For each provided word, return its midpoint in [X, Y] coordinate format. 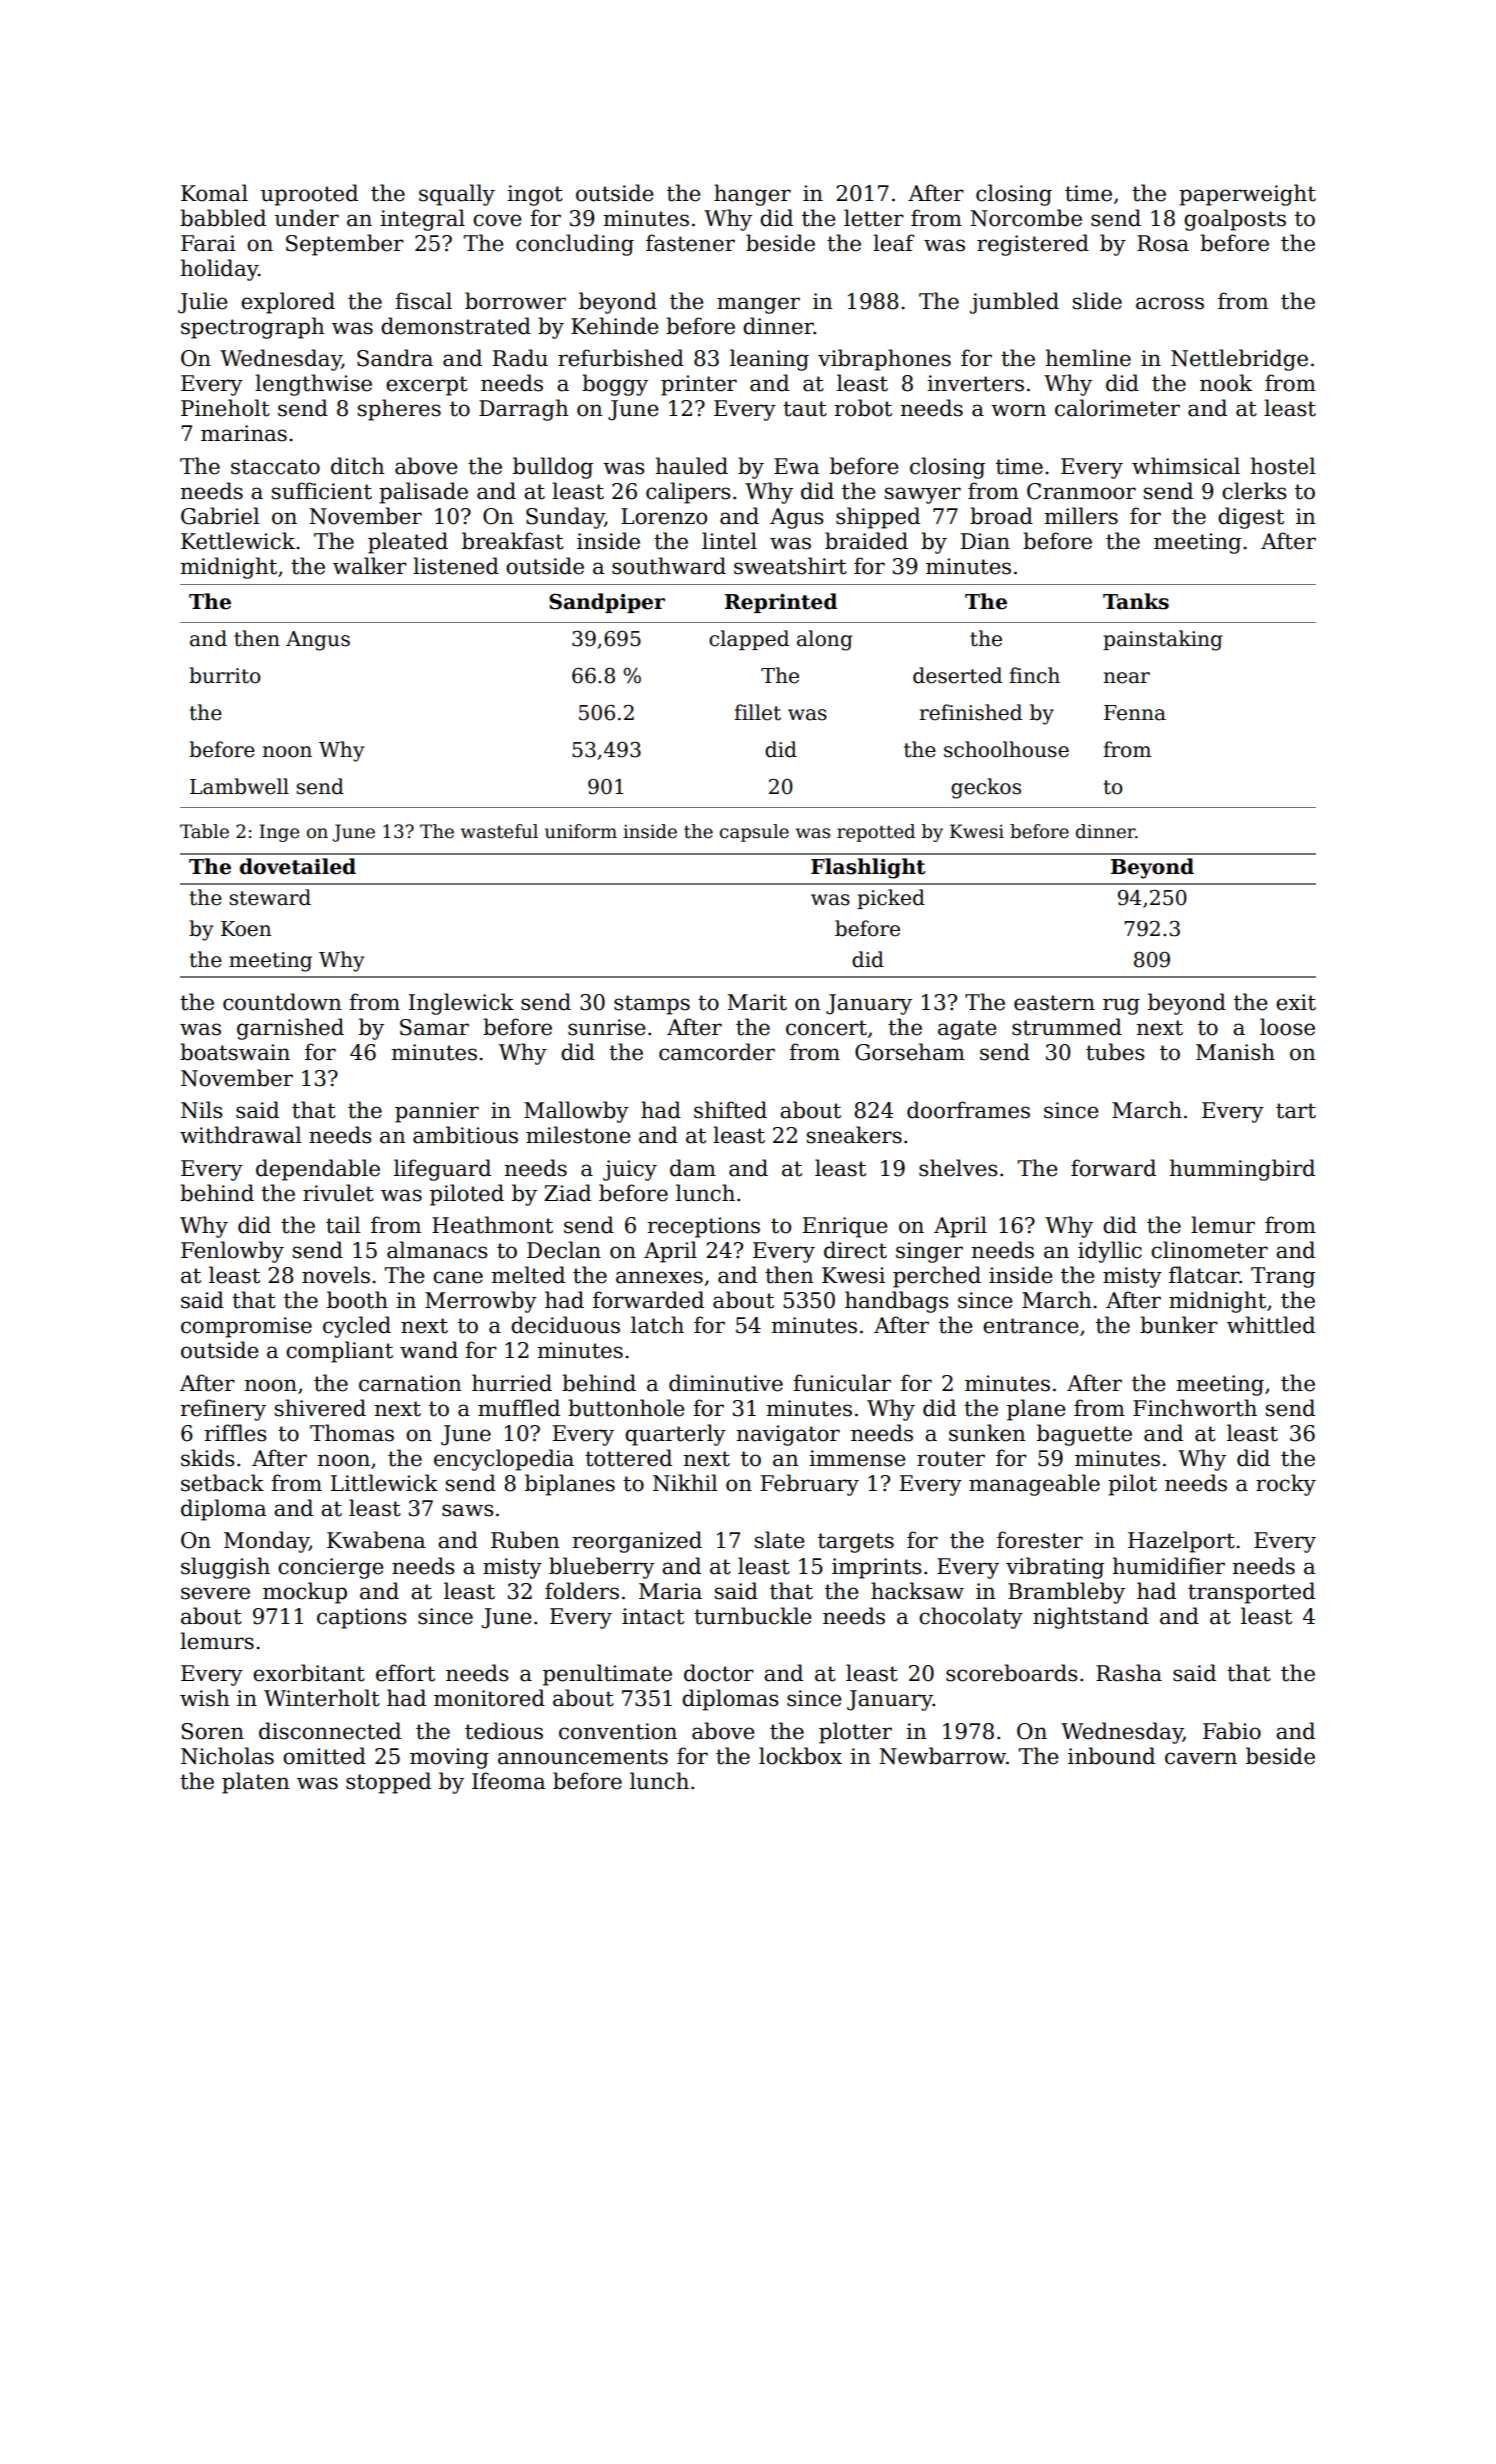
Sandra [395, 358]
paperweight [1247, 195]
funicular [842, 1383]
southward [669, 566]
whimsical [1186, 466]
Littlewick [384, 1483]
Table [204, 831]
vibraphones [884, 360]
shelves [958, 1168]
